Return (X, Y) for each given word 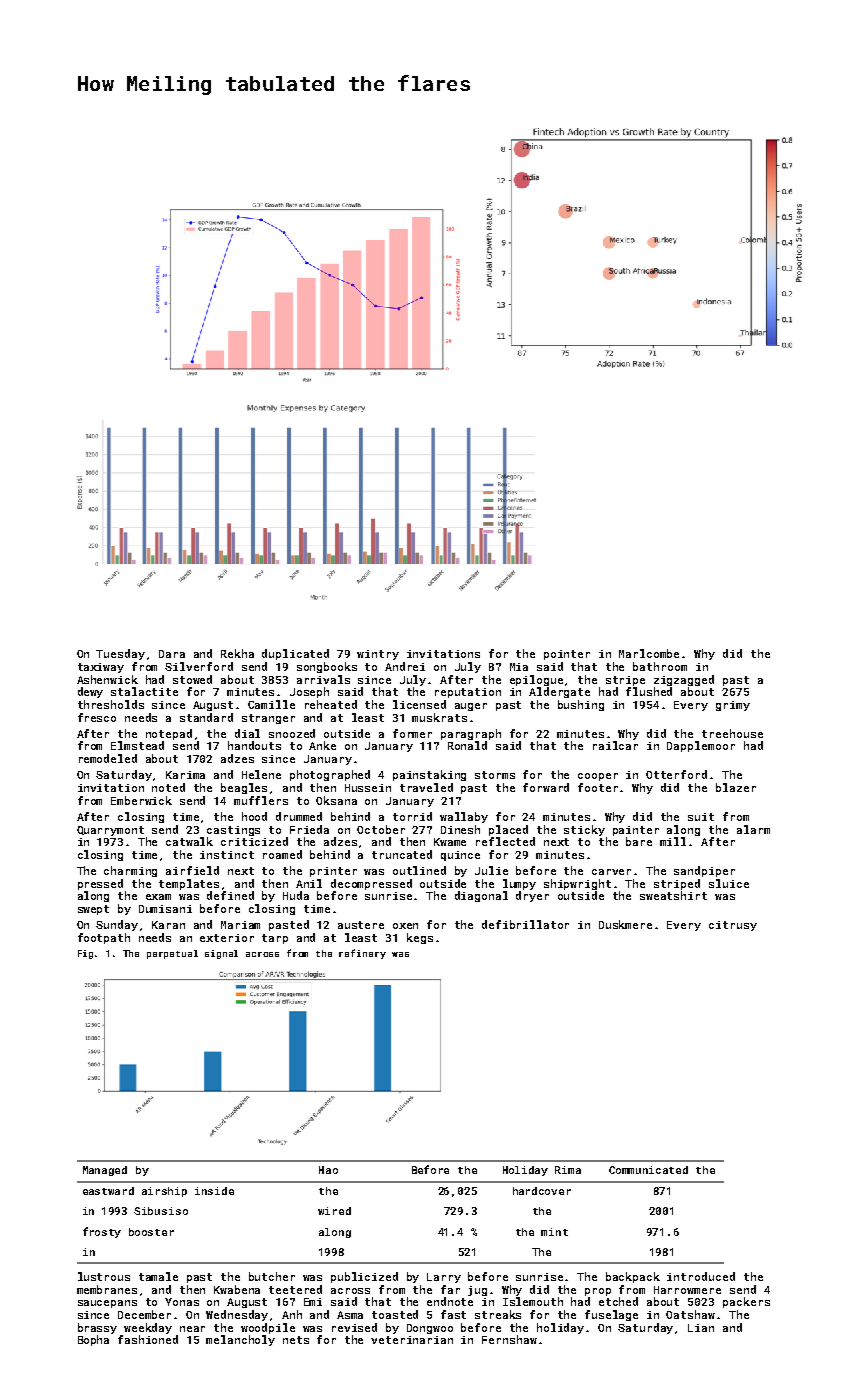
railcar (615, 745)
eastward (108, 1191)
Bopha (93, 1340)
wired (334, 1211)
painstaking (429, 775)
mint (554, 1232)
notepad (169, 734)
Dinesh (460, 829)
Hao (328, 1170)
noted (168, 787)
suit (701, 817)
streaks (498, 1314)
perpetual (172, 954)
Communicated (648, 1170)
